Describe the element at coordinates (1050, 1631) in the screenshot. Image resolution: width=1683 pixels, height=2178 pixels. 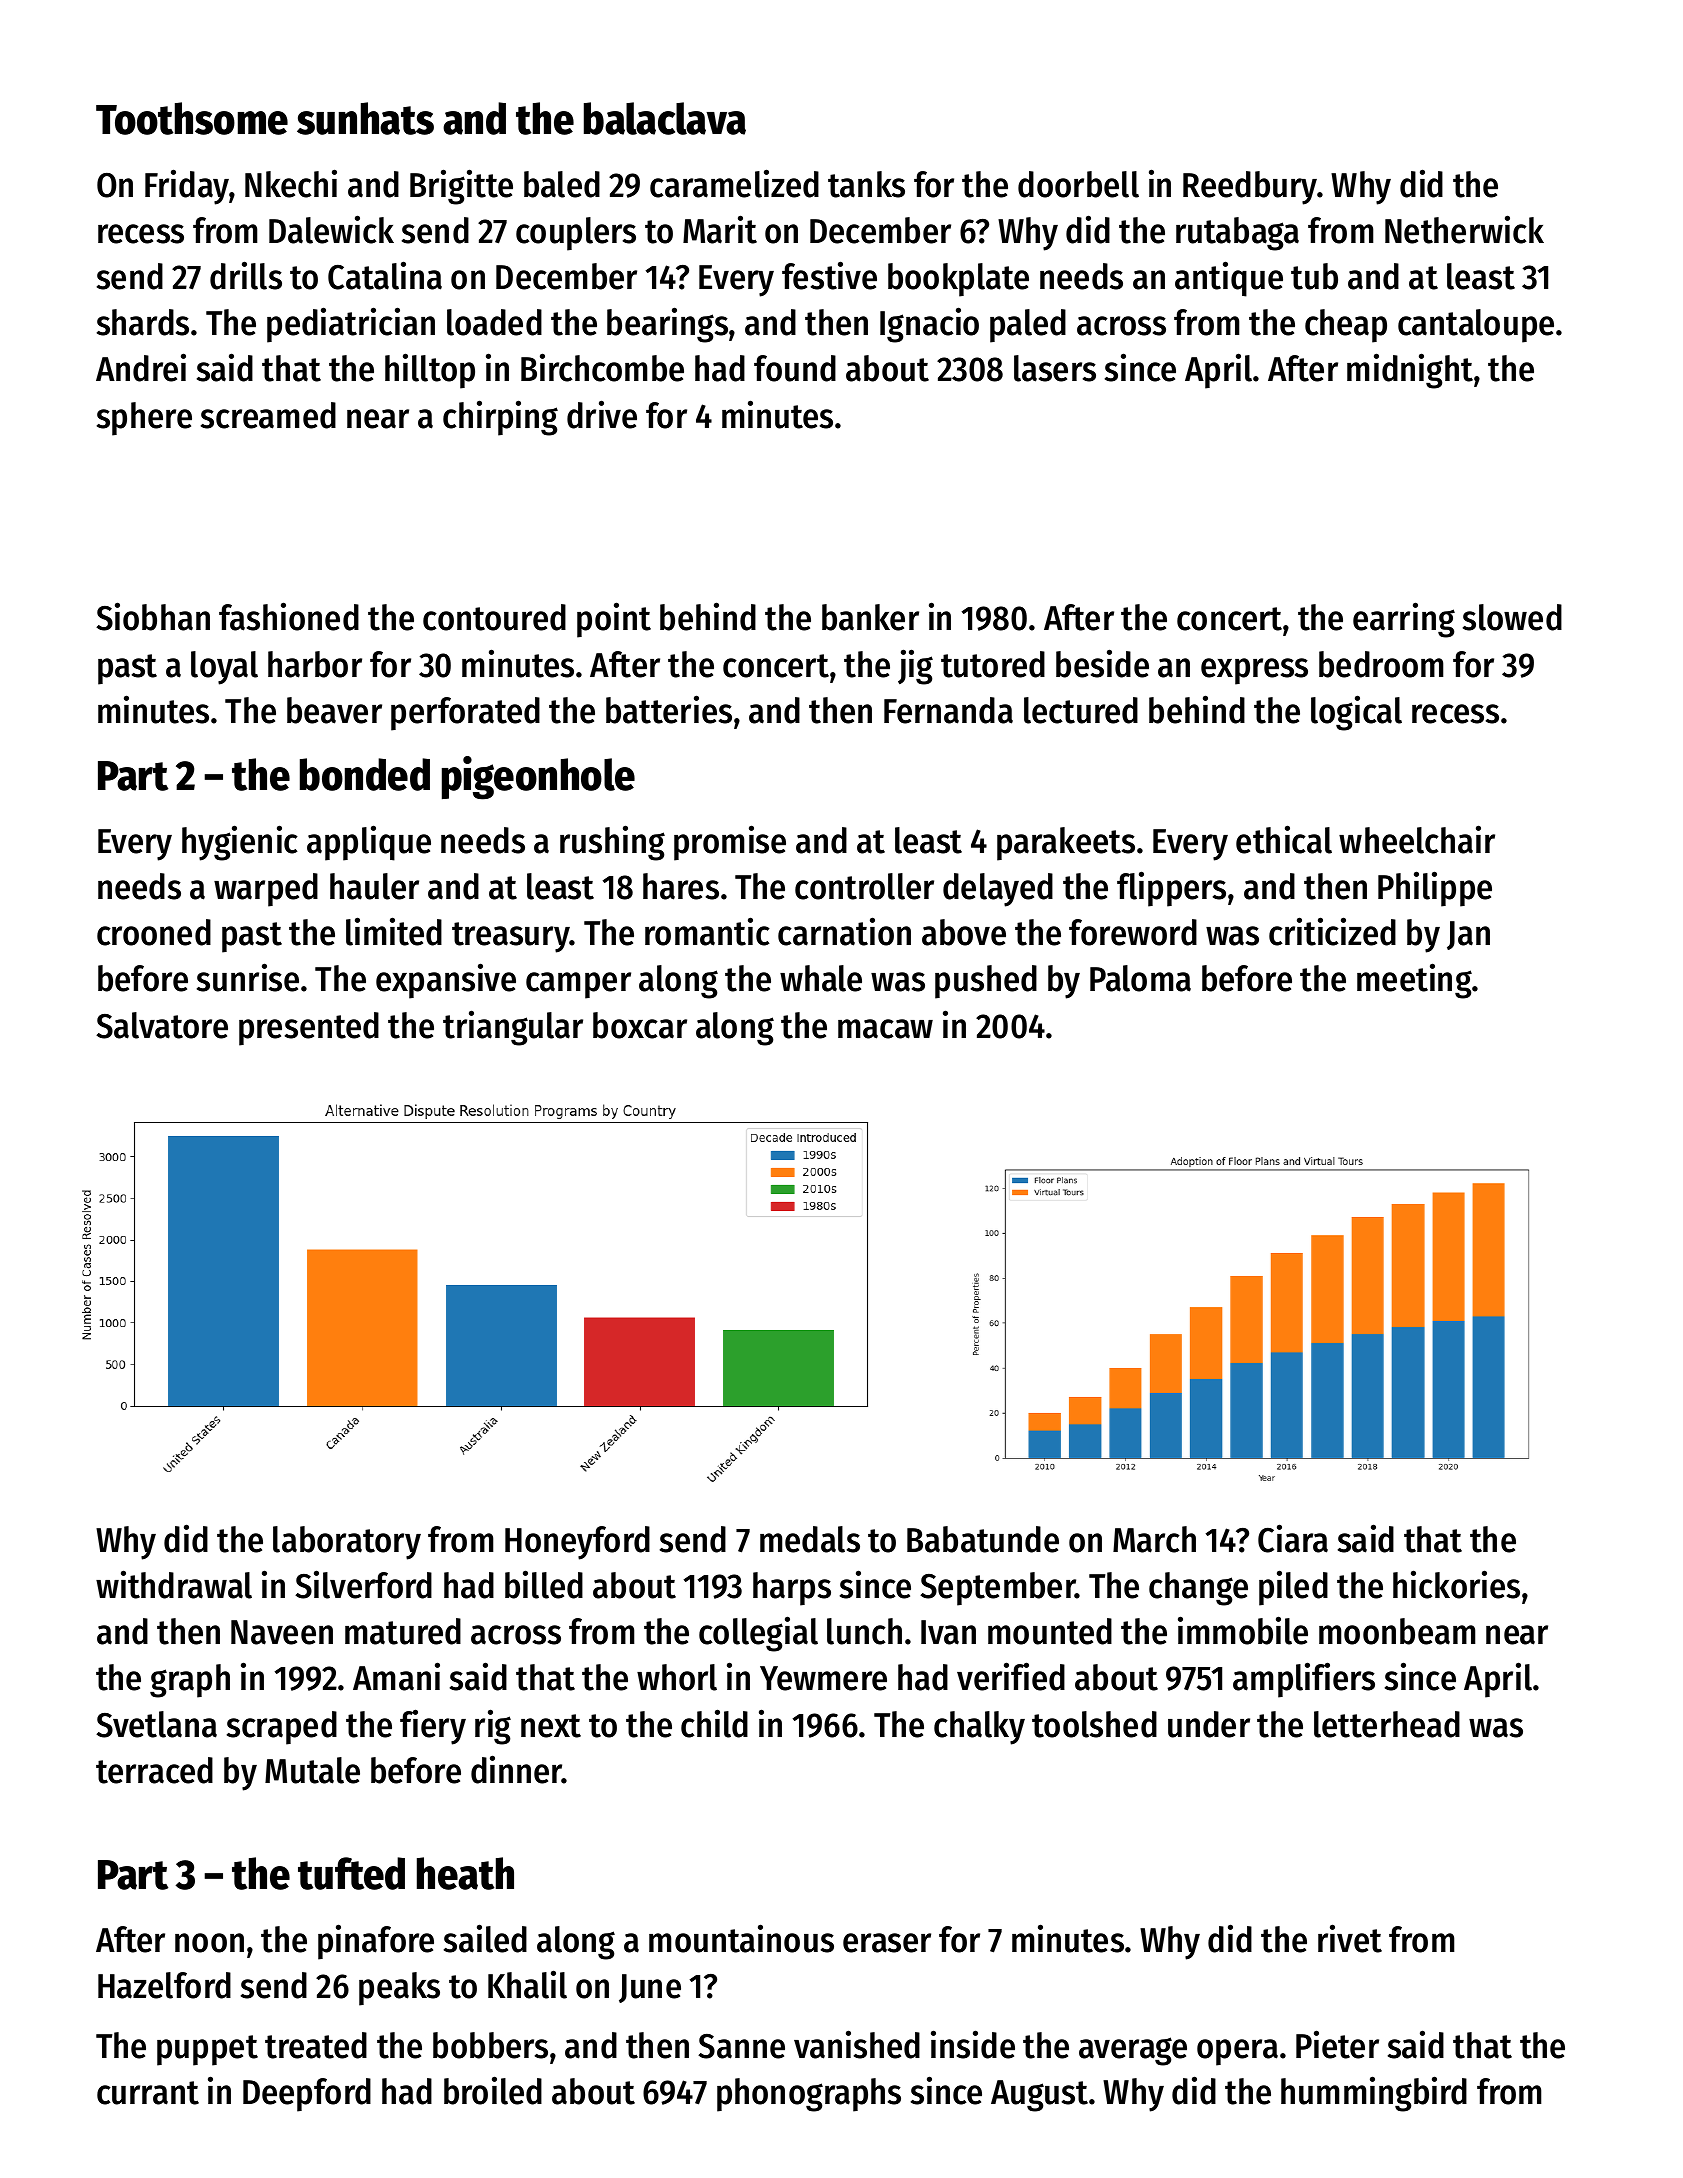
I see `mounted` at that location.
